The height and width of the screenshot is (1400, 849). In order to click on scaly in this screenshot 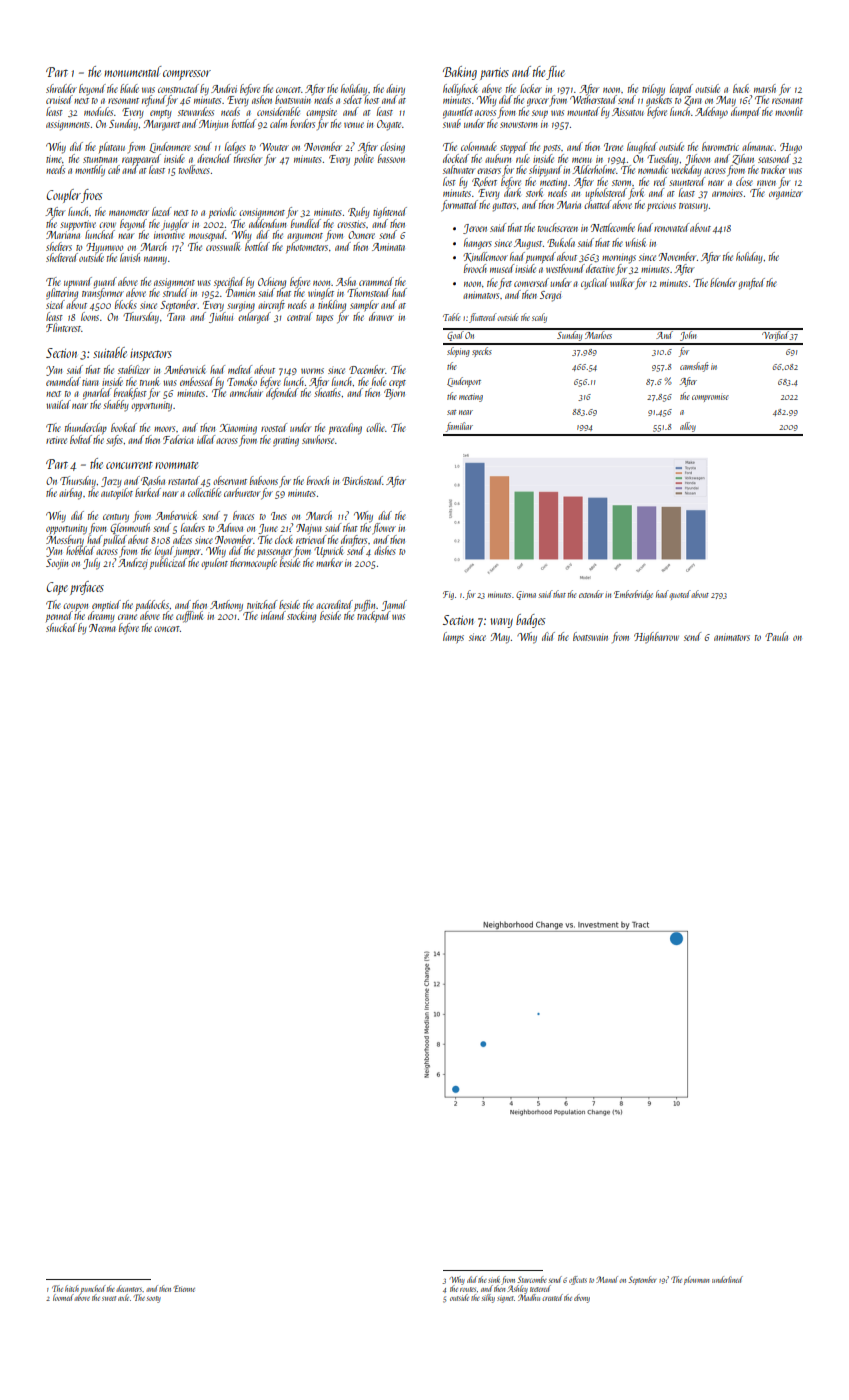, I will do `click(539, 318)`.
